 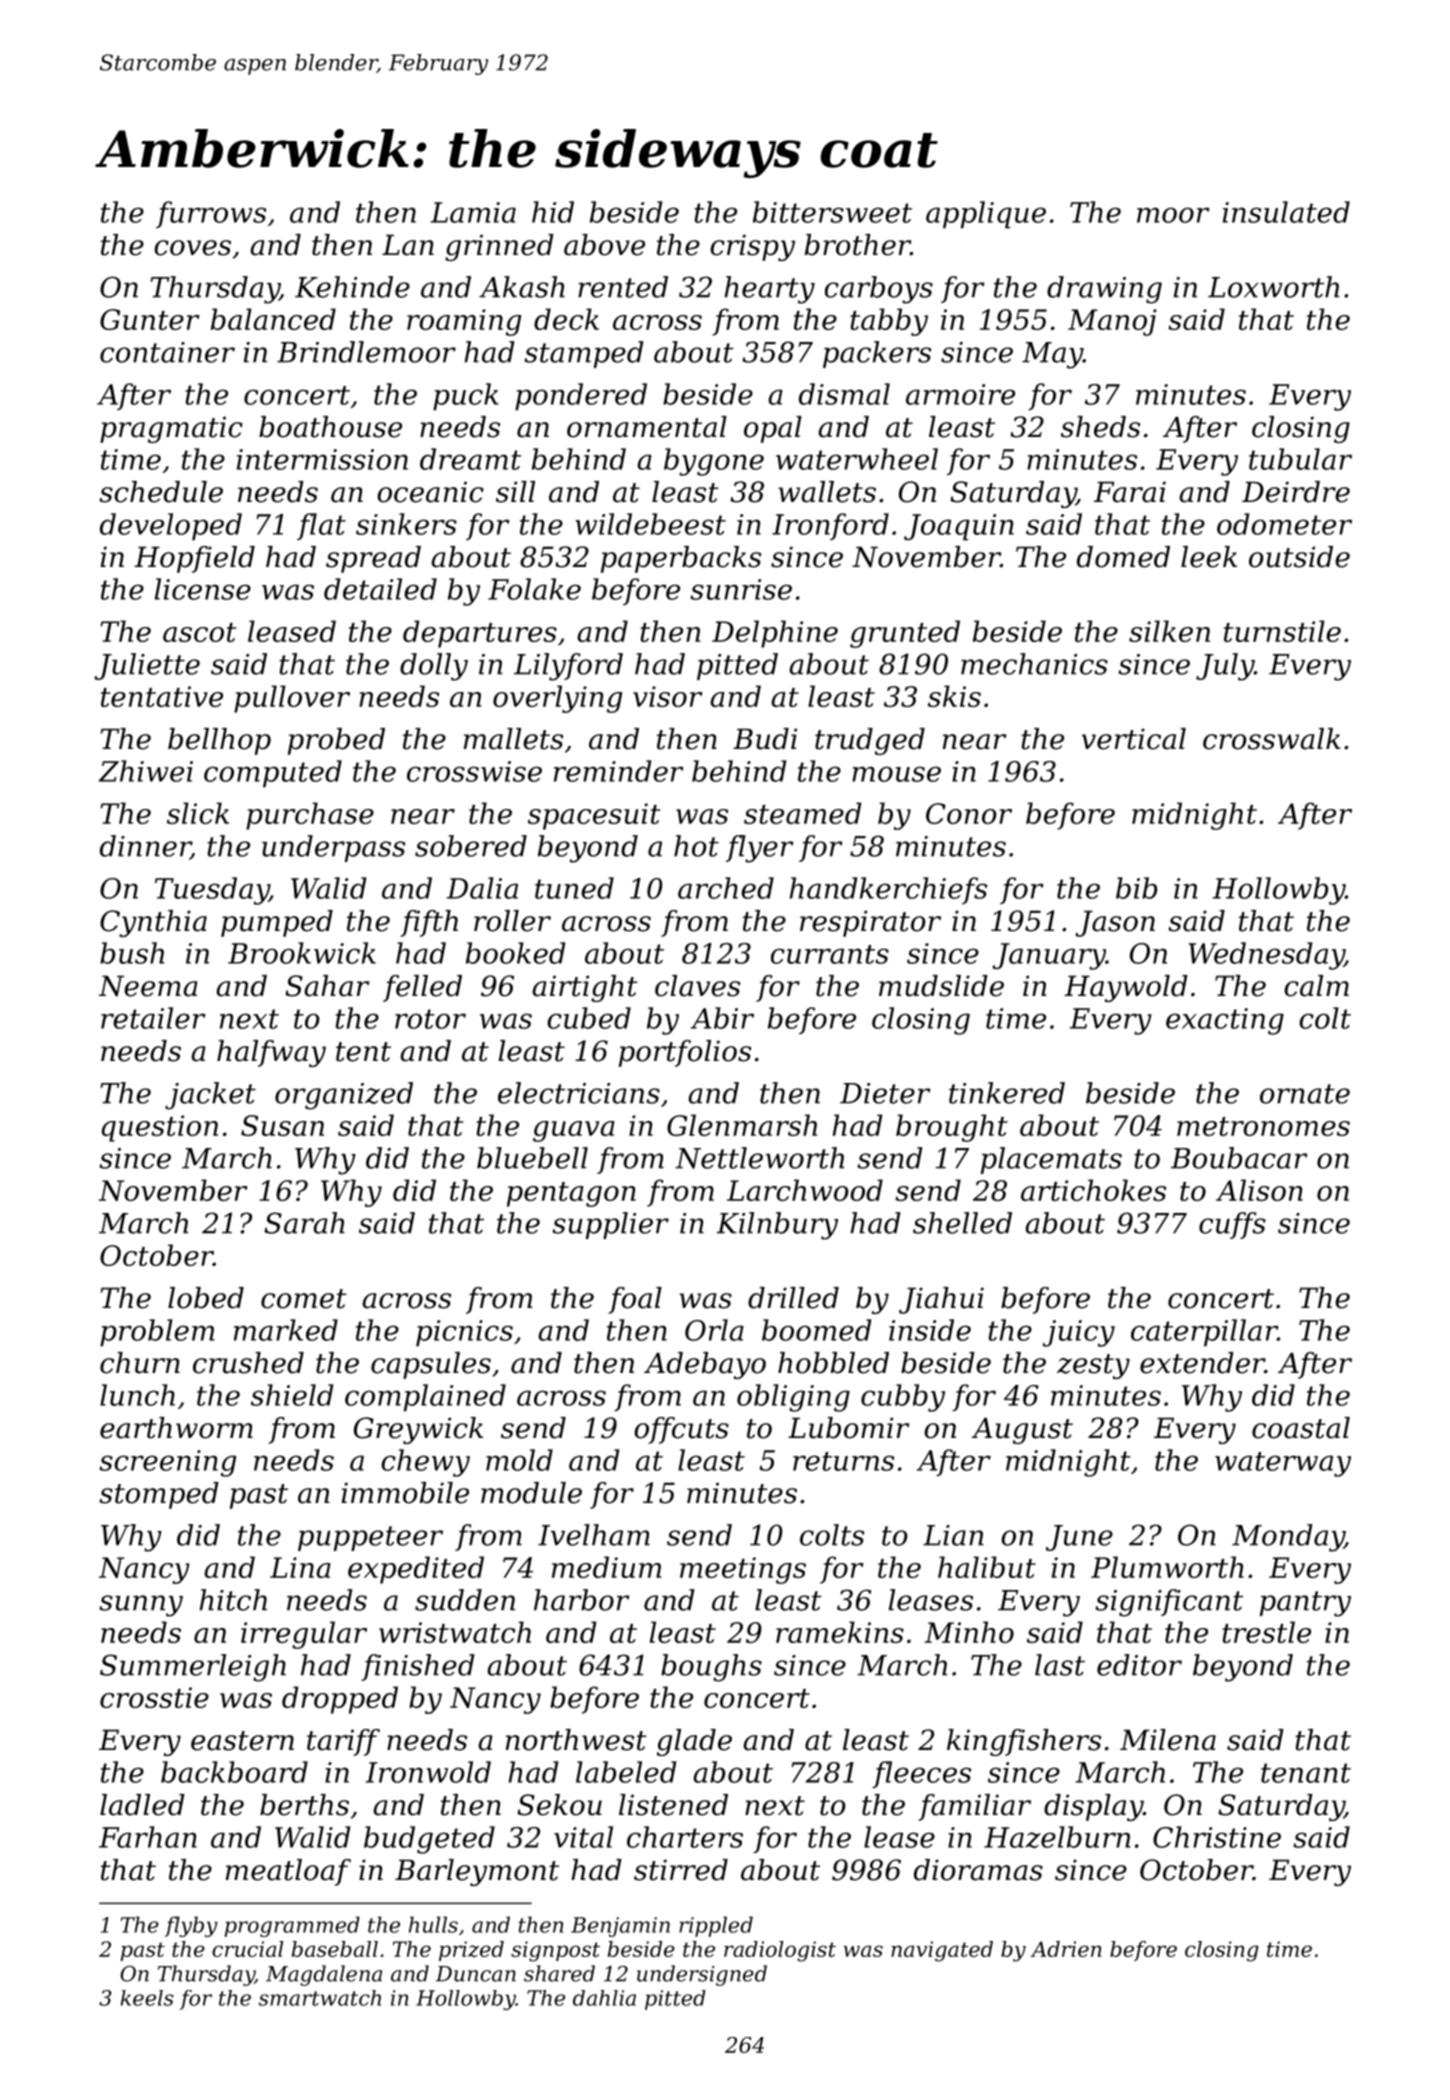 What do you see at coordinates (1134, 739) in the screenshot?
I see `vertical` at bounding box center [1134, 739].
